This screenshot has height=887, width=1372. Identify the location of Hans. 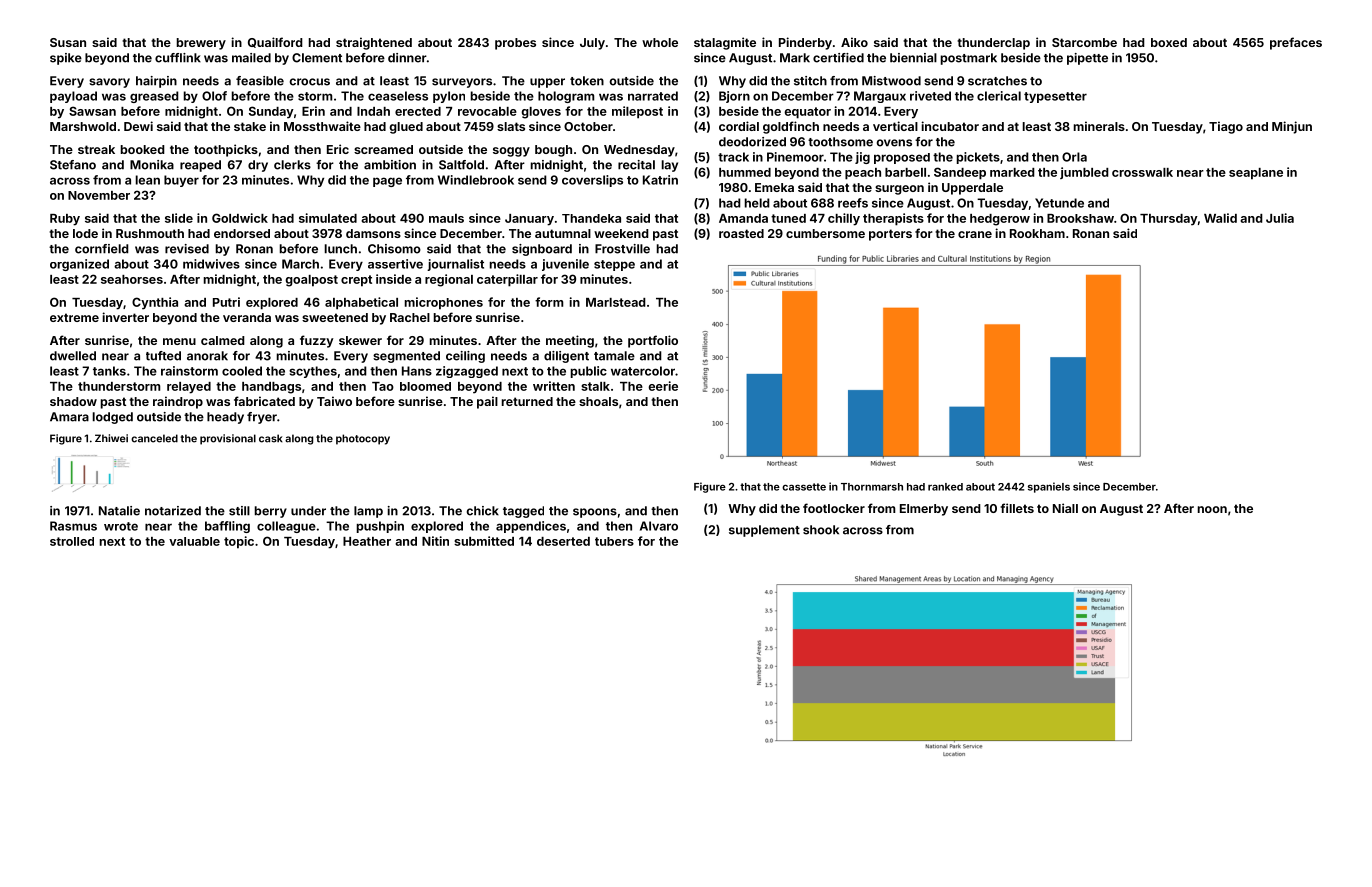
(417, 371).
